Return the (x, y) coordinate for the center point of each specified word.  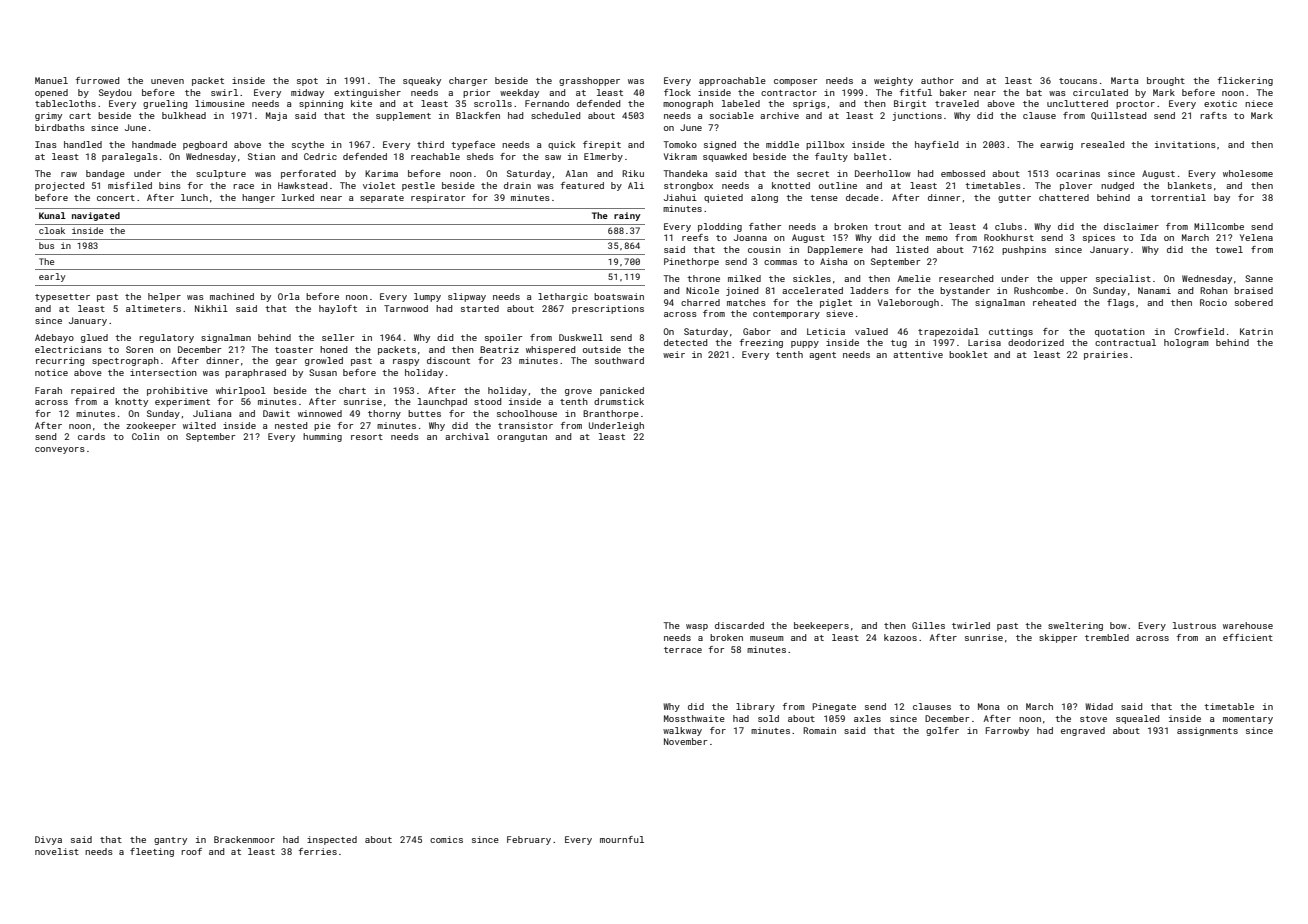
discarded (739, 625)
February (529, 840)
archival (467, 436)
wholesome (1248, 173)
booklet (968, 354)
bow (1118, 625)
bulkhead (184, 115)
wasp (697, 627)
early (52, 277)
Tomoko (680, 144)
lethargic (563, 297)
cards (91, 436)
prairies (1106, 355)
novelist (57, 851)
